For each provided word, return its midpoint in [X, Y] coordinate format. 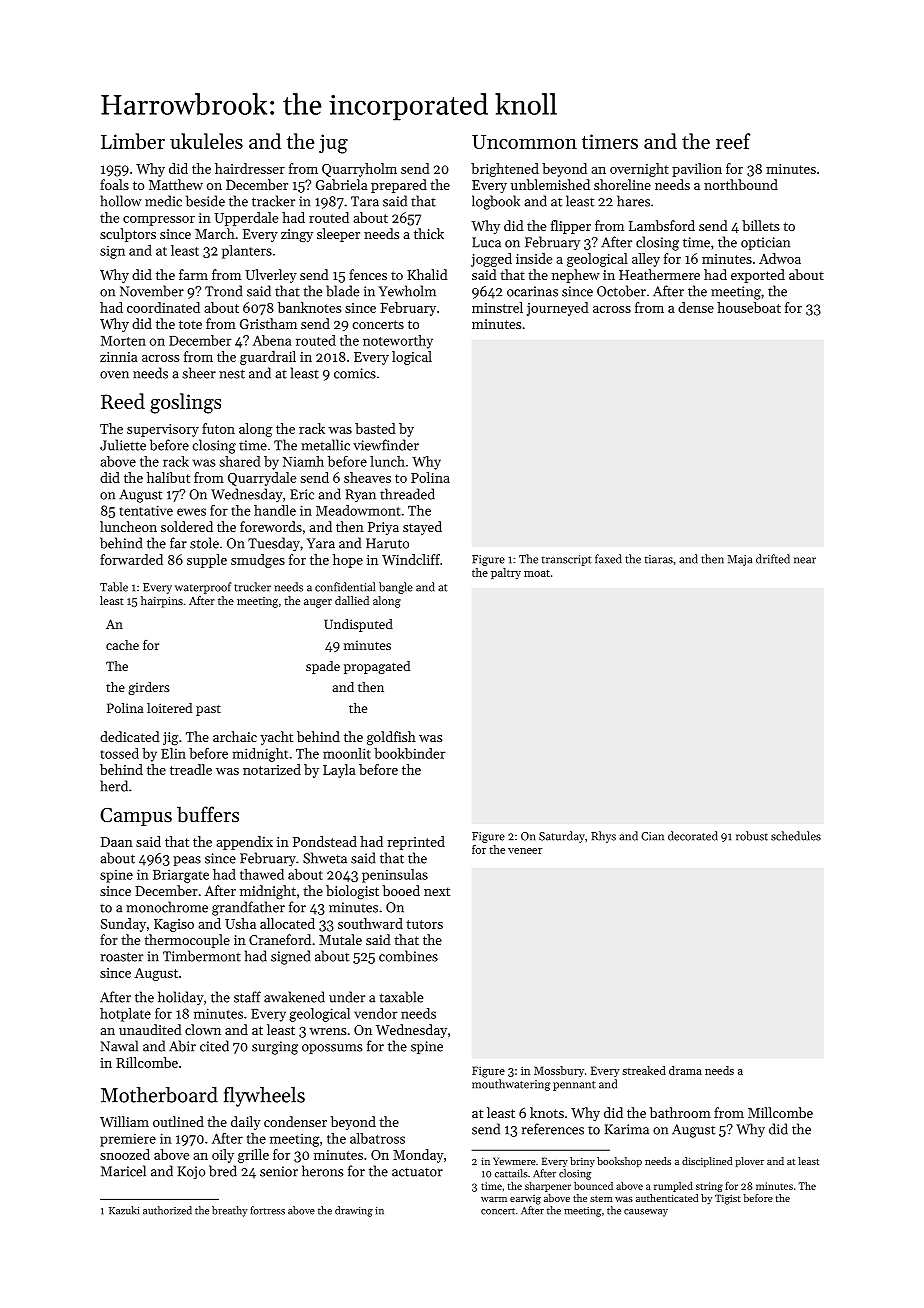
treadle [191, 769]
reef [733, 141]
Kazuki [124, 1210]
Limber [133, 141]
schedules [796, 836]
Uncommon [524, 142]
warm [494, 1199]
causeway [646, 1213]
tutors [424, 924]
